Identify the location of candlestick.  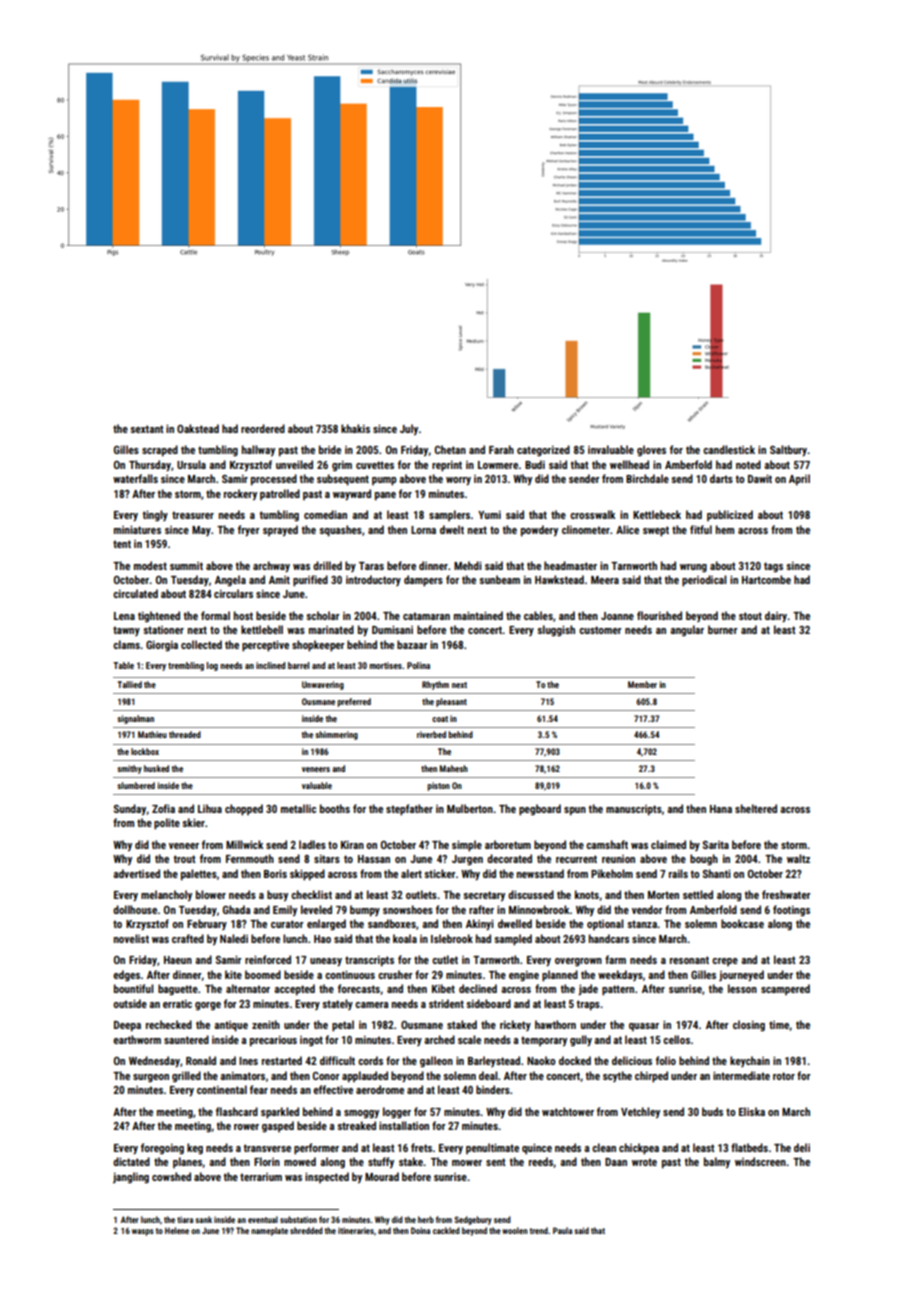
(729, 449).
